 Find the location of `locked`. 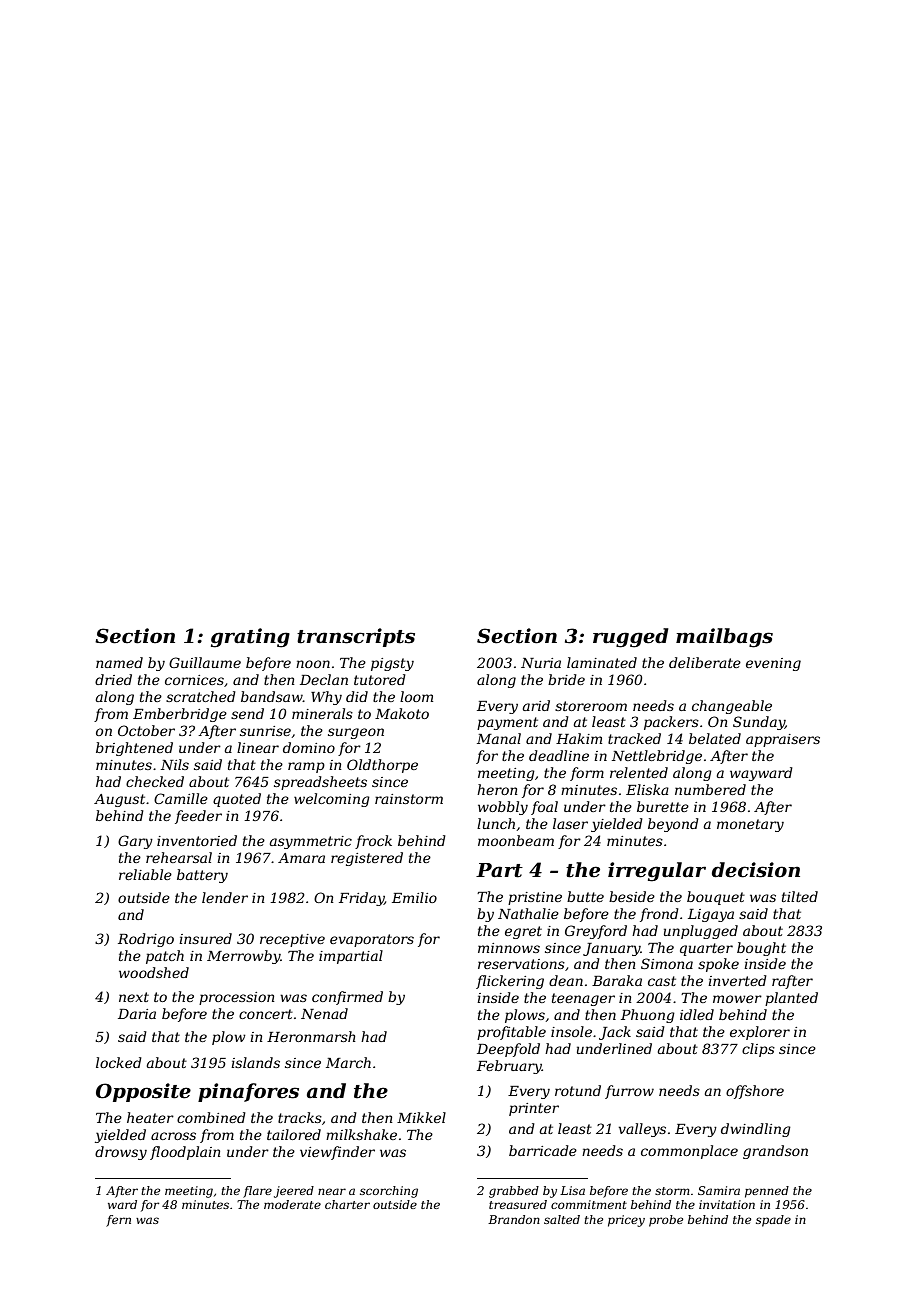

locked is located at coordinates (119, 1062).
